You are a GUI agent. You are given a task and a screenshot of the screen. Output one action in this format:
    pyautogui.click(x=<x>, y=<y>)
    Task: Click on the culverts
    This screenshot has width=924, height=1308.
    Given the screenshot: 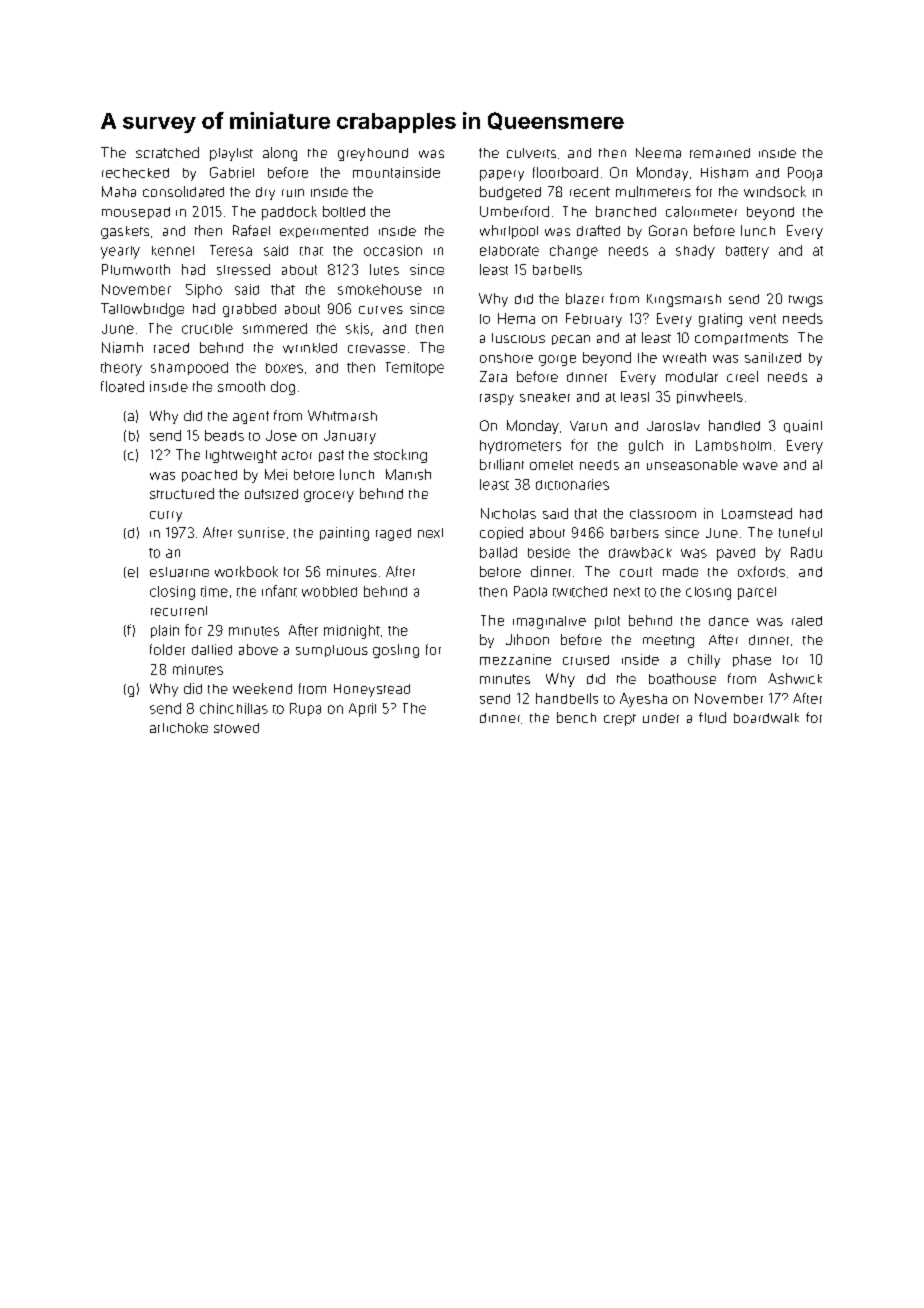 What is the action you would take?
    pyautogui.click(x=531, y=153)
